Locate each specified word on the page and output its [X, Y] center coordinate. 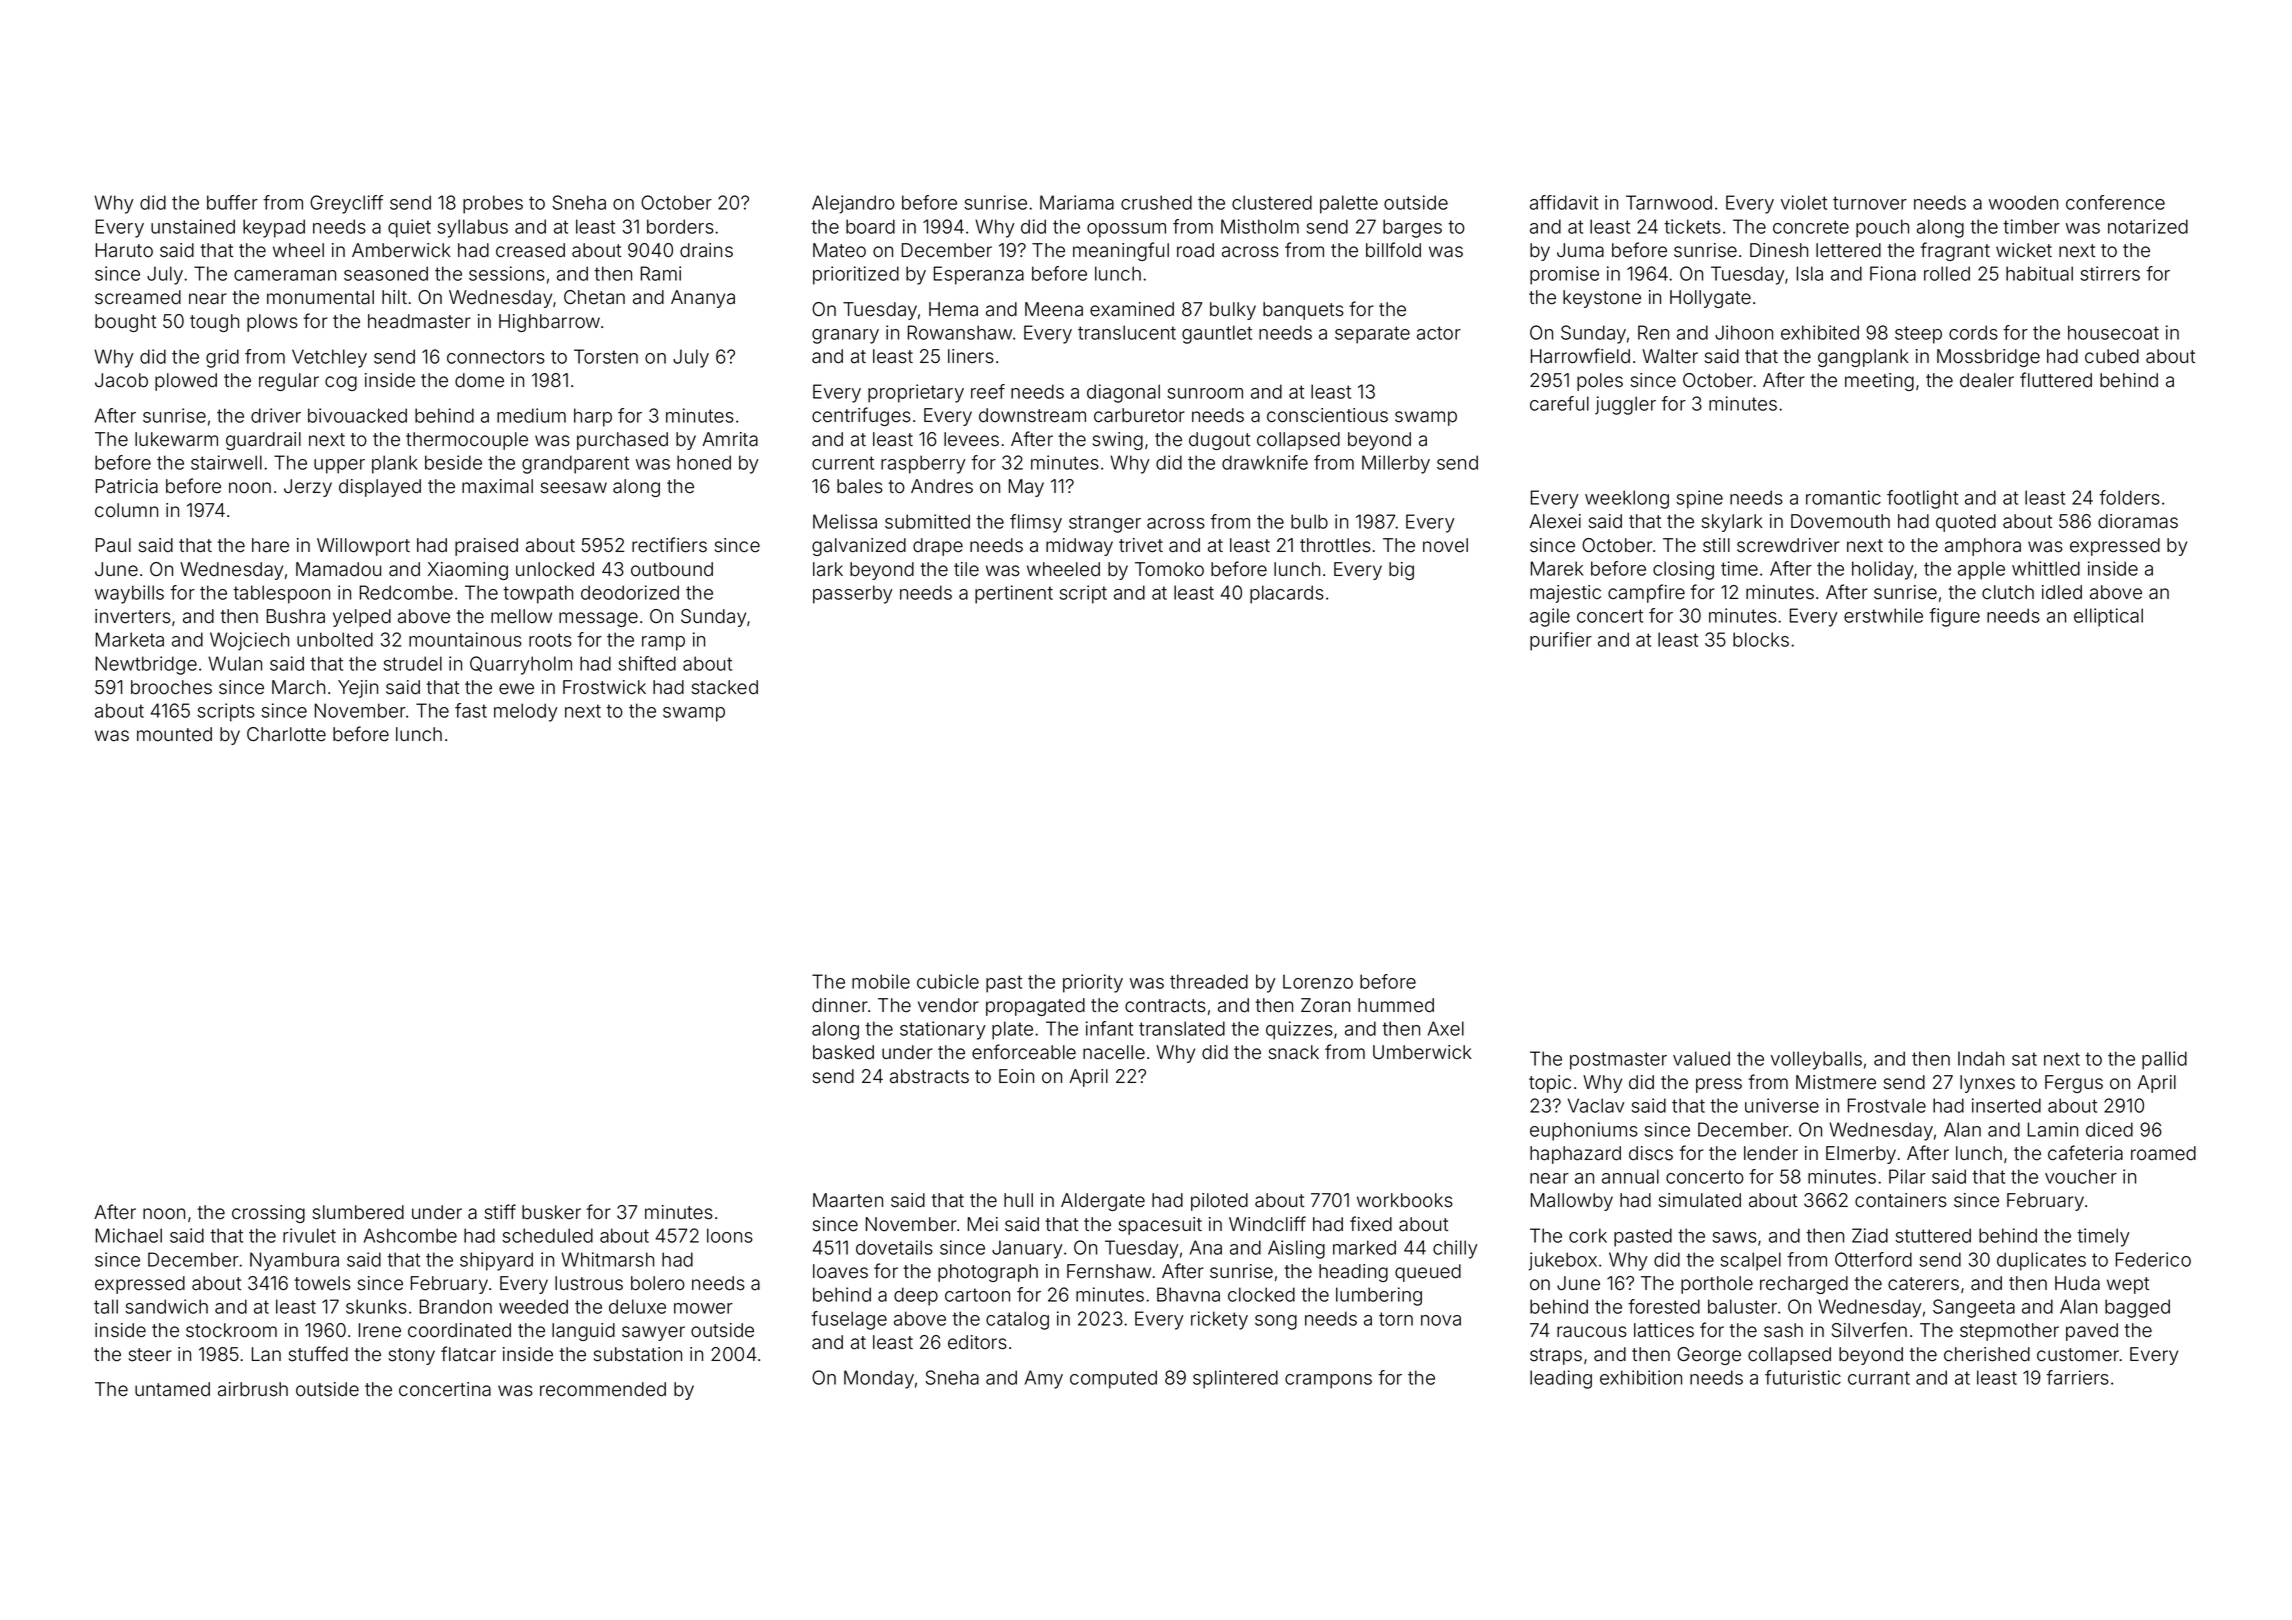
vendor [948, 1005]
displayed [380, 488]
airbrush [253, 1389]
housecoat [2113, 332]
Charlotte [286, 734]
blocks [1761, 639]
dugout [1219, 441]
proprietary [916, 393]
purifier [1561, 641]
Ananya [703, 299]
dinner [840, 1005]
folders [2129, 497]
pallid [2164, 1060]
